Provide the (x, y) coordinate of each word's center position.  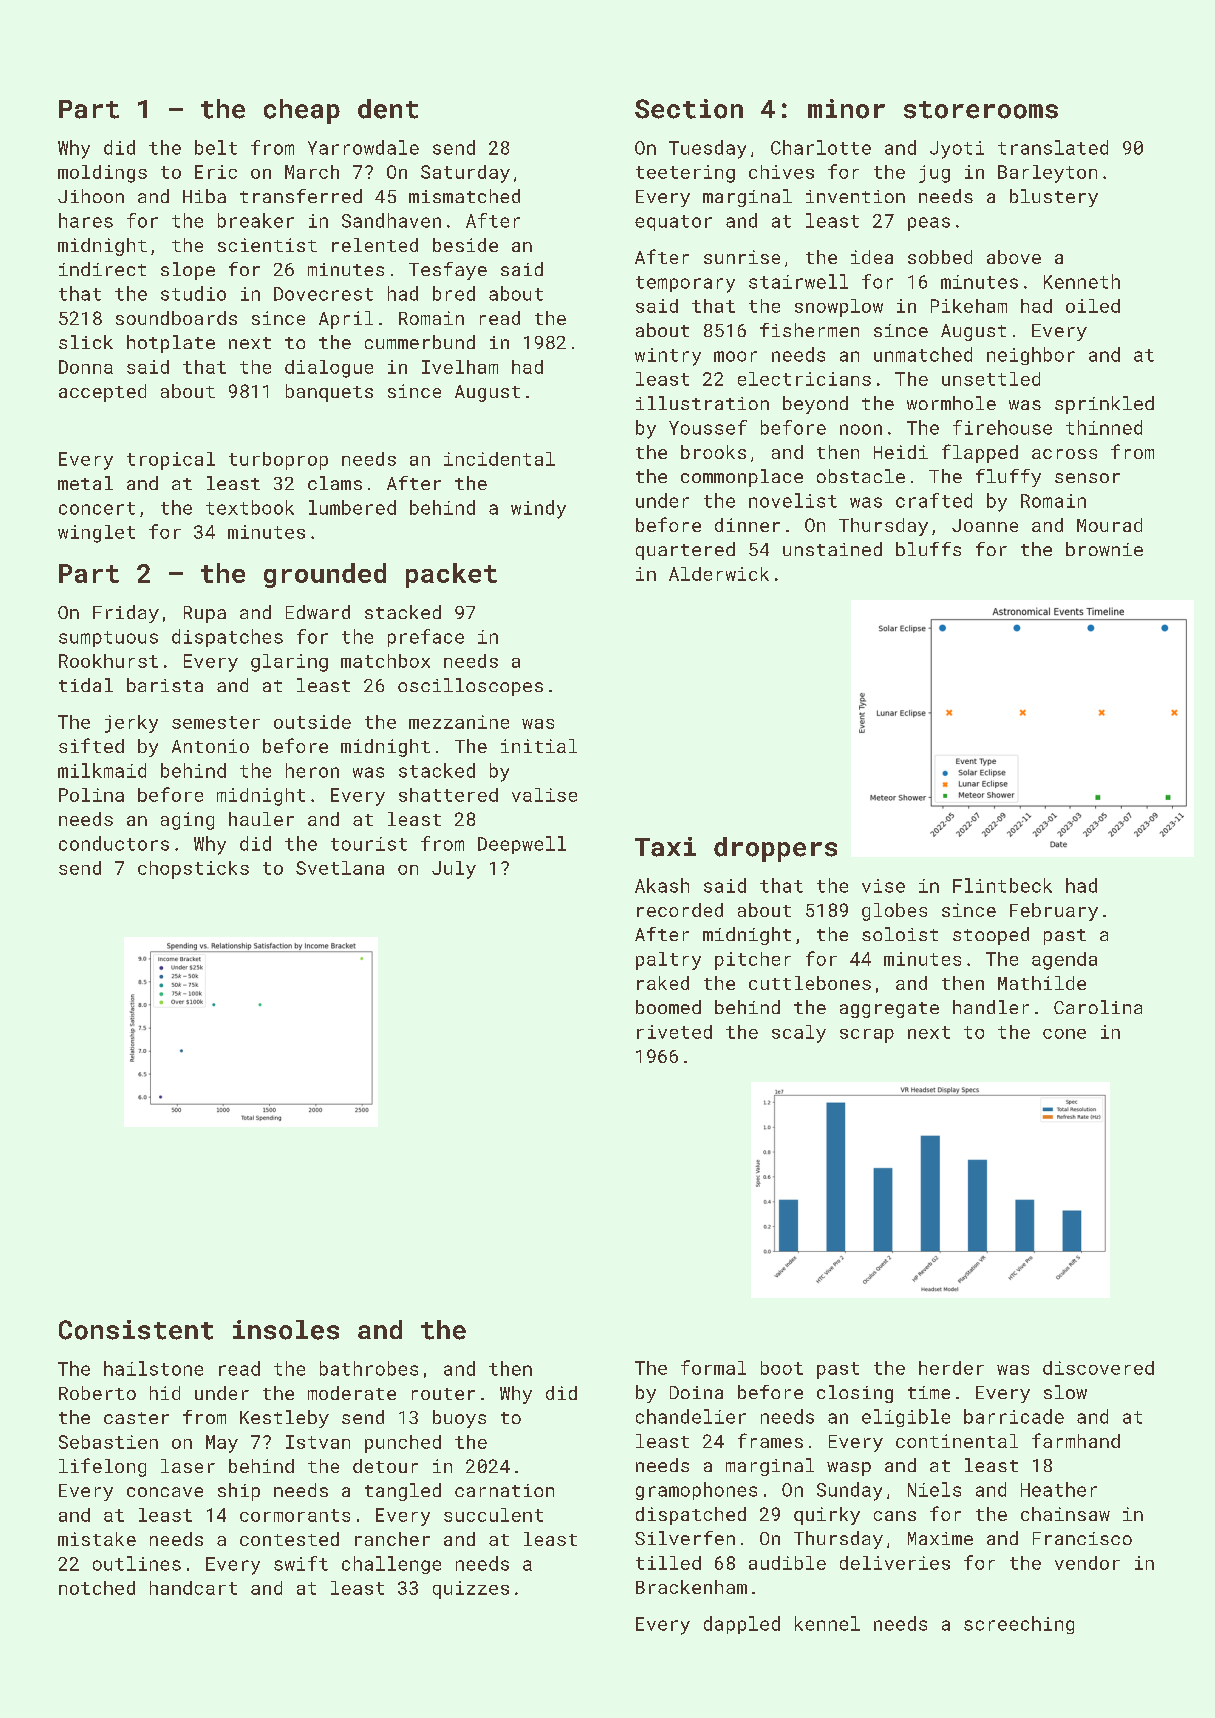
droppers (775, 849)
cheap (302, 111)
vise (883, 886)
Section (689, 109)
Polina (91, 795)
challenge (391, 1565)
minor (846, 109)
